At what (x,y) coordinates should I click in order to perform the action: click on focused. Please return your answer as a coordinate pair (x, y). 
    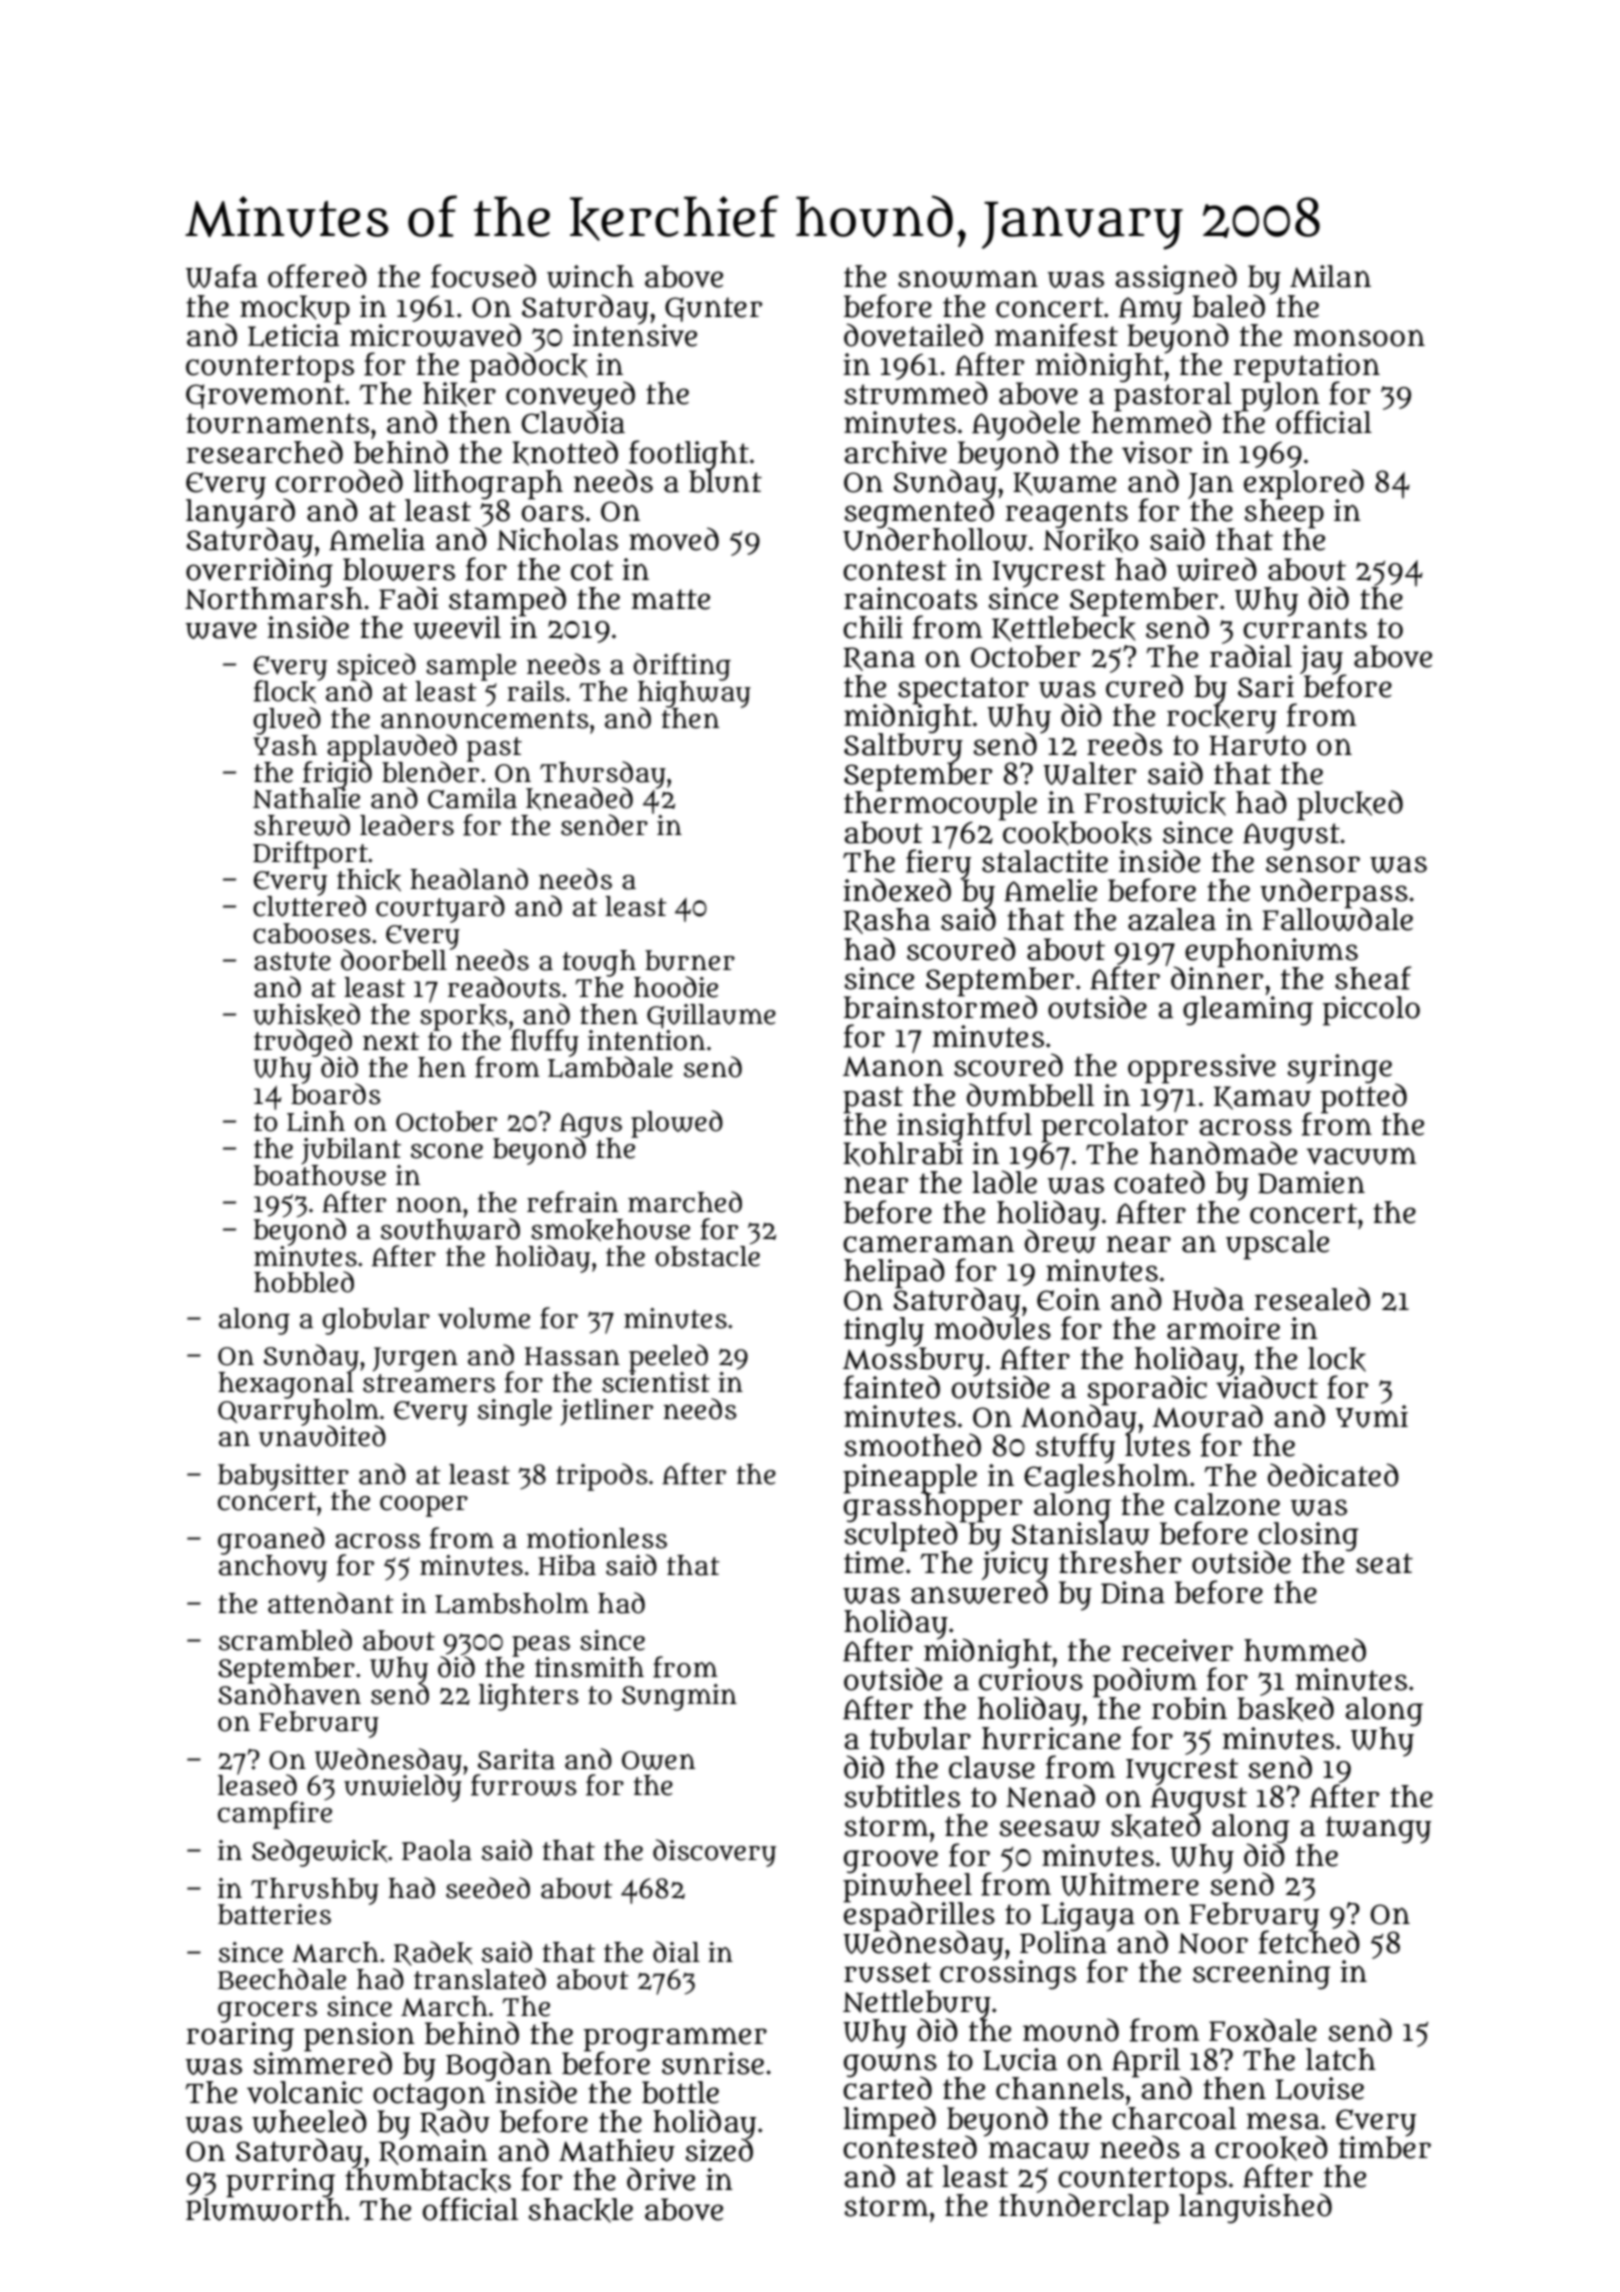
    Looking at the image, I should click on (483, 276).
